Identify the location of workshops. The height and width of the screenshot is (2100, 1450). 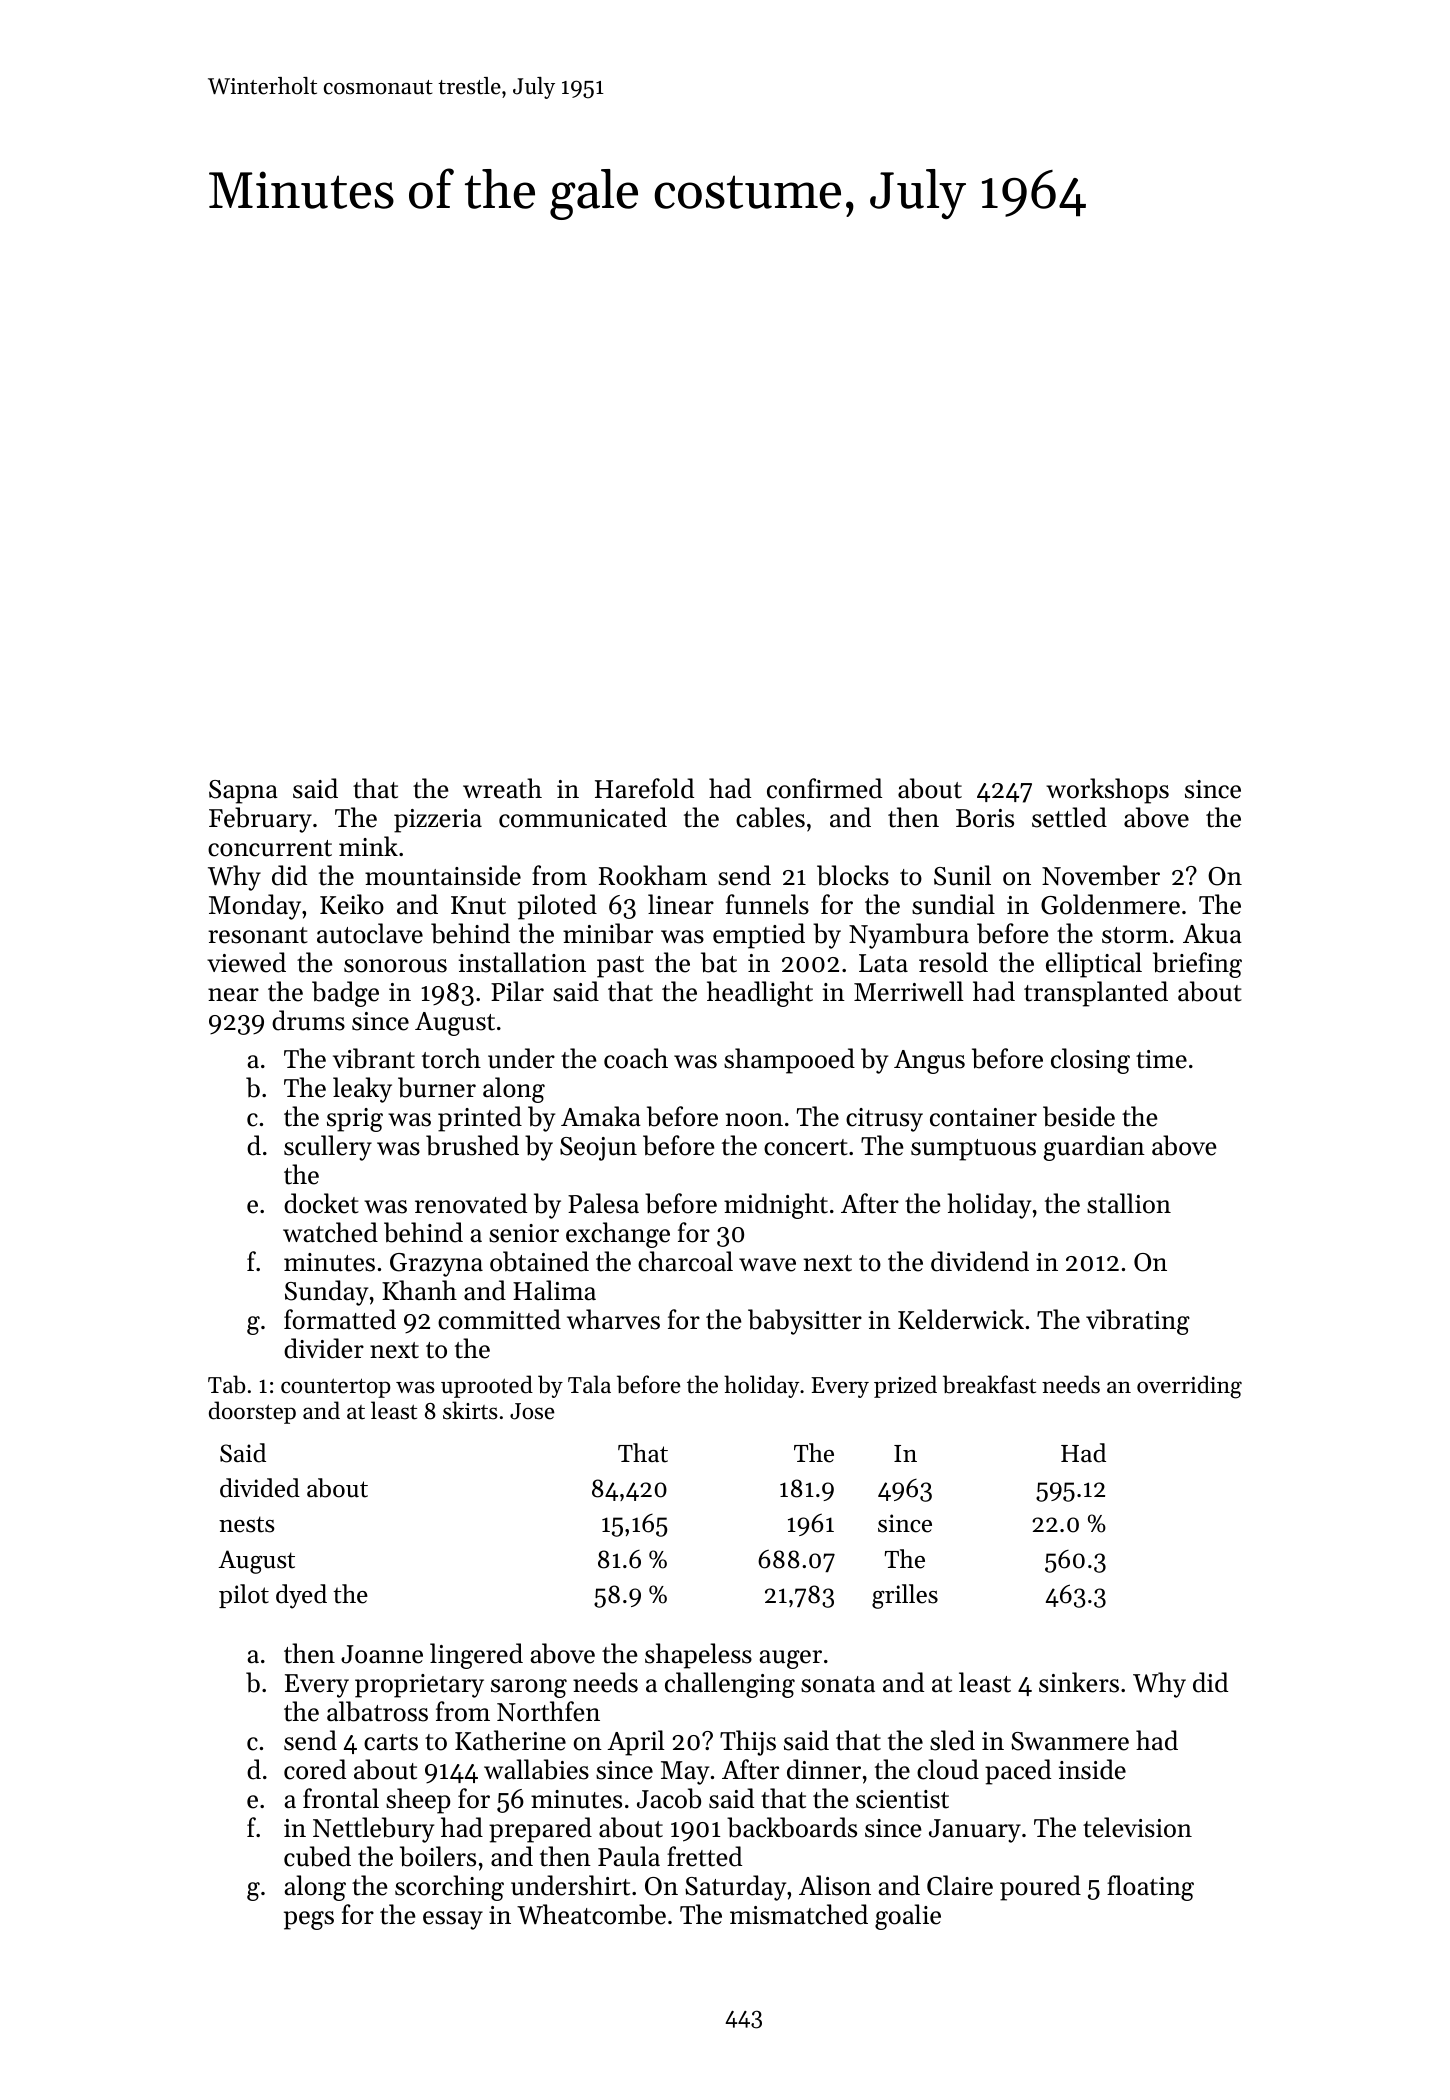
(1107, 791).
